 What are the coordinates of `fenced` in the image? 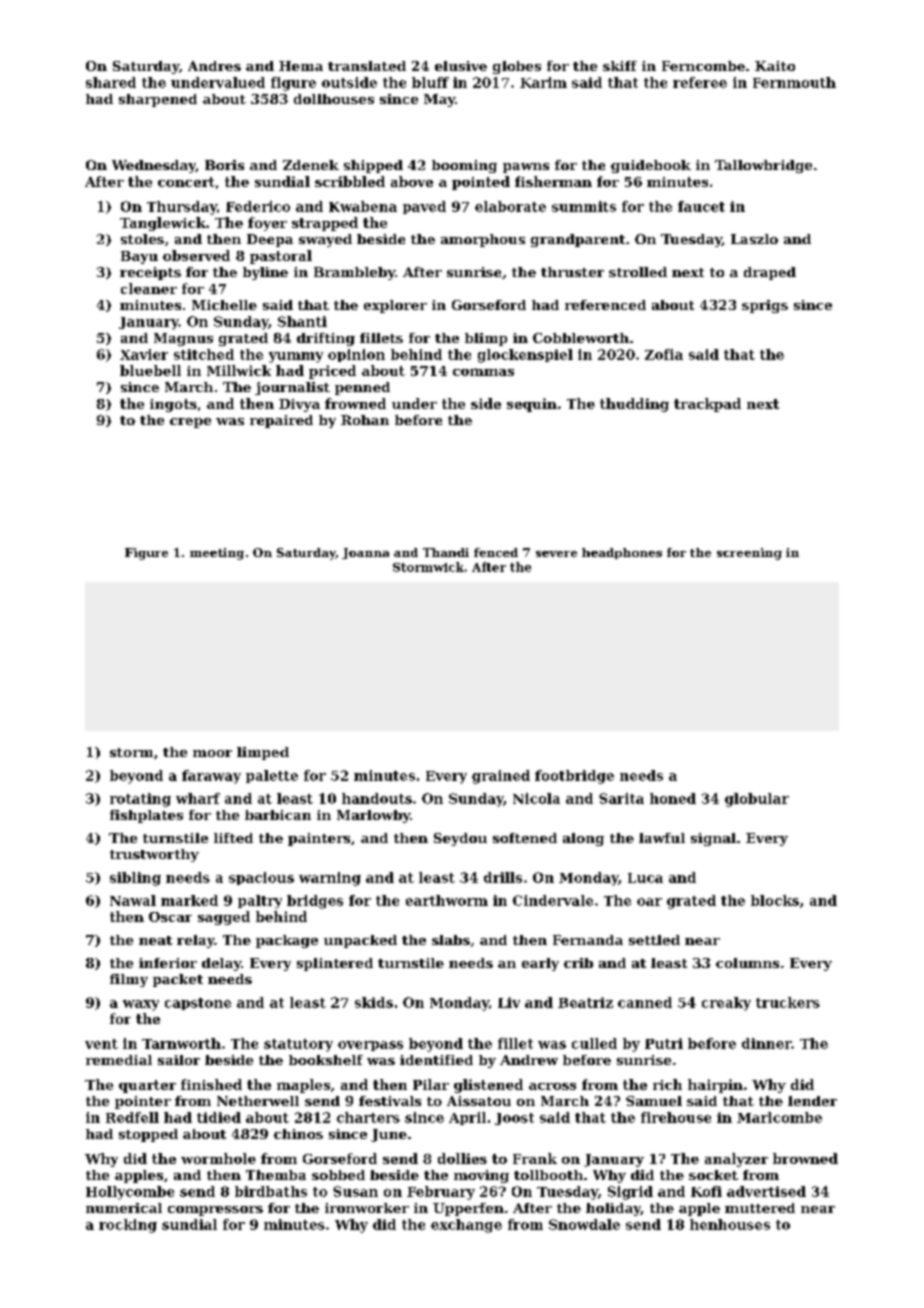 It's located at (496, 552).
